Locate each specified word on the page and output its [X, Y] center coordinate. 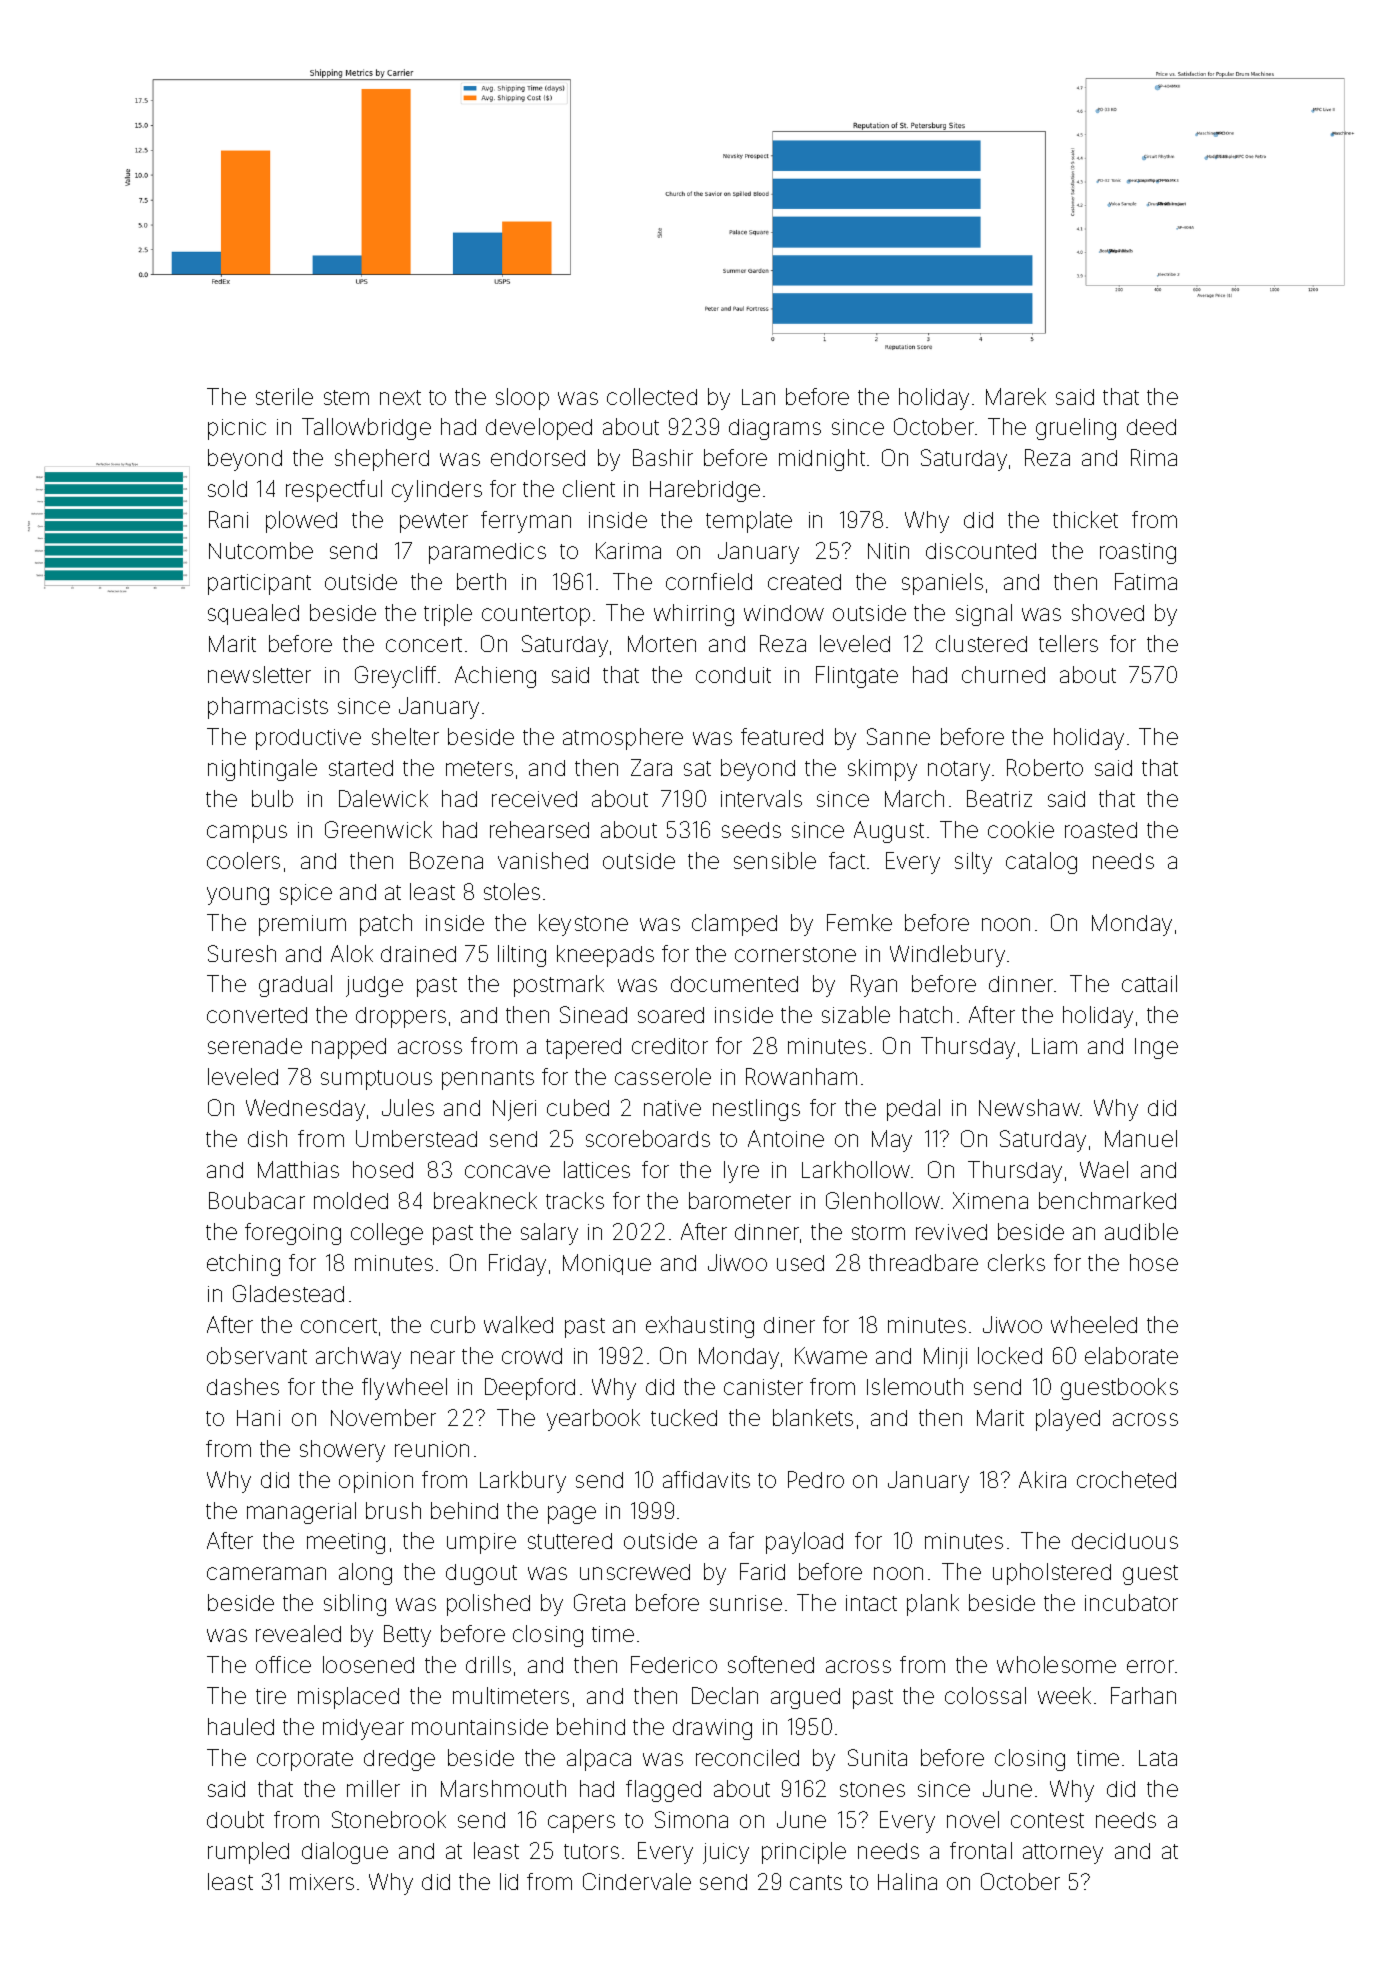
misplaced [348, 1698]
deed [1151, 427]
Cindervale [637, 1881]
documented [734, 984]
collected [652, 396]
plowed [301, 522]
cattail [1149, 983]
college [387, 1234]
